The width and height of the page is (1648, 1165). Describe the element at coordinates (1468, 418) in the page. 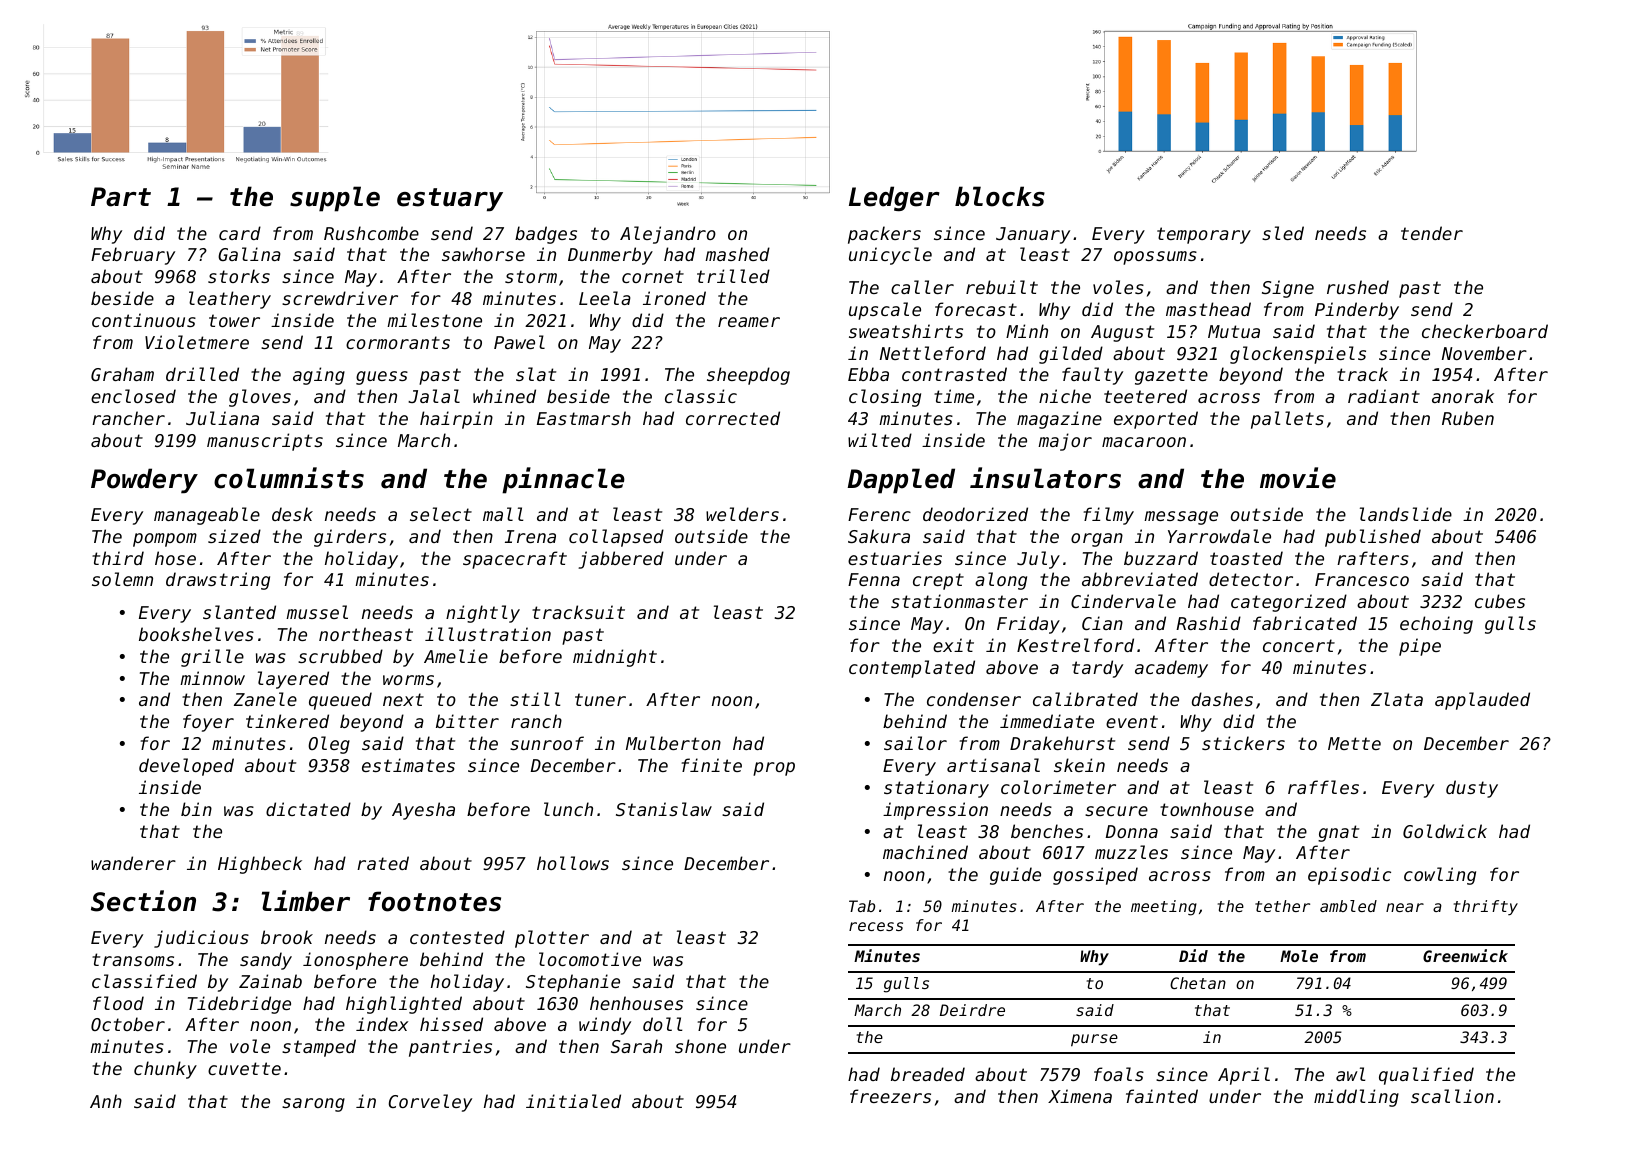

I see `Ruben` at that location.
